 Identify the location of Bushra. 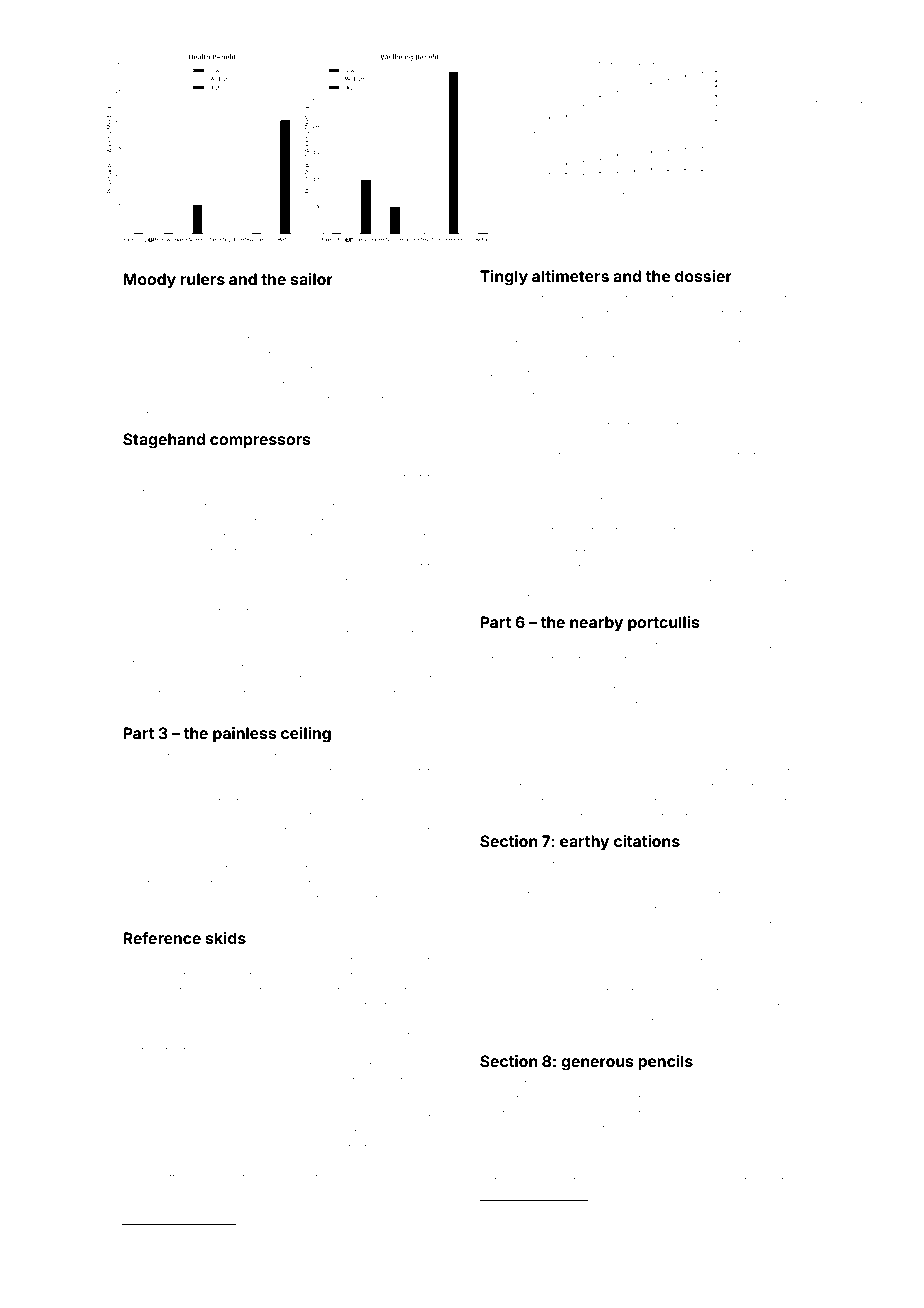
(196, 369).
